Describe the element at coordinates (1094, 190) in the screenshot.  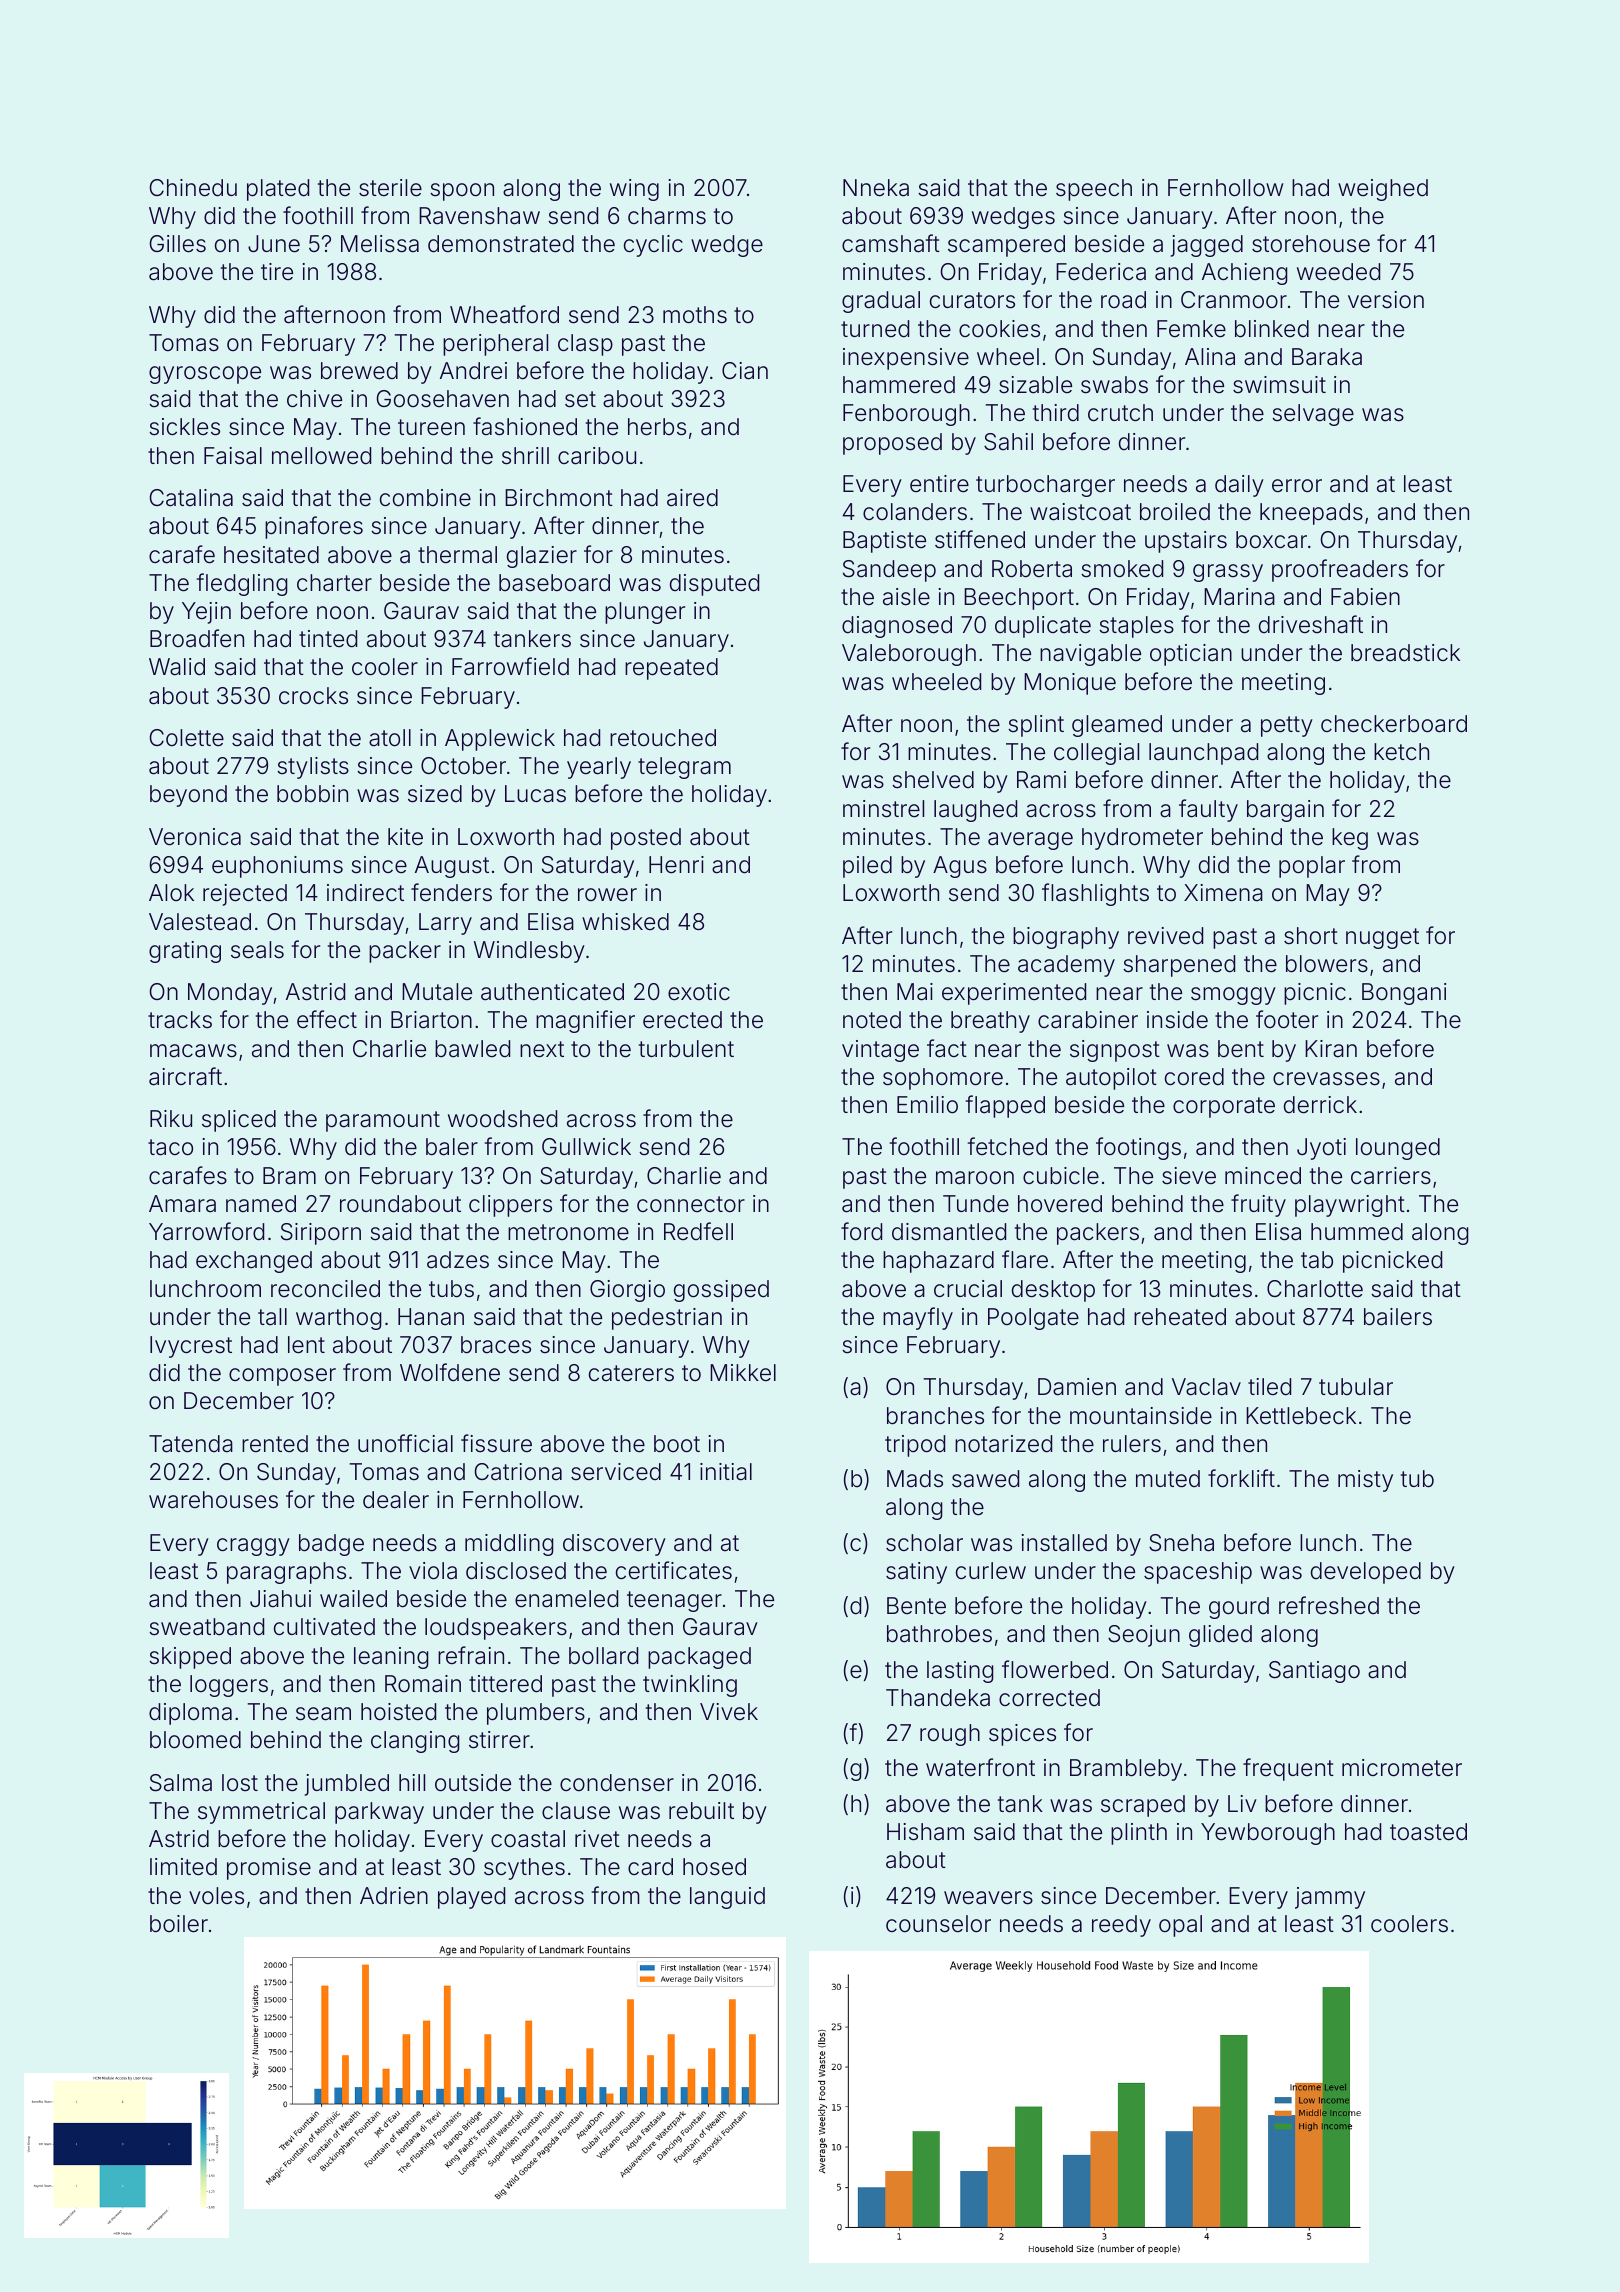
I see `speech` at that location.
